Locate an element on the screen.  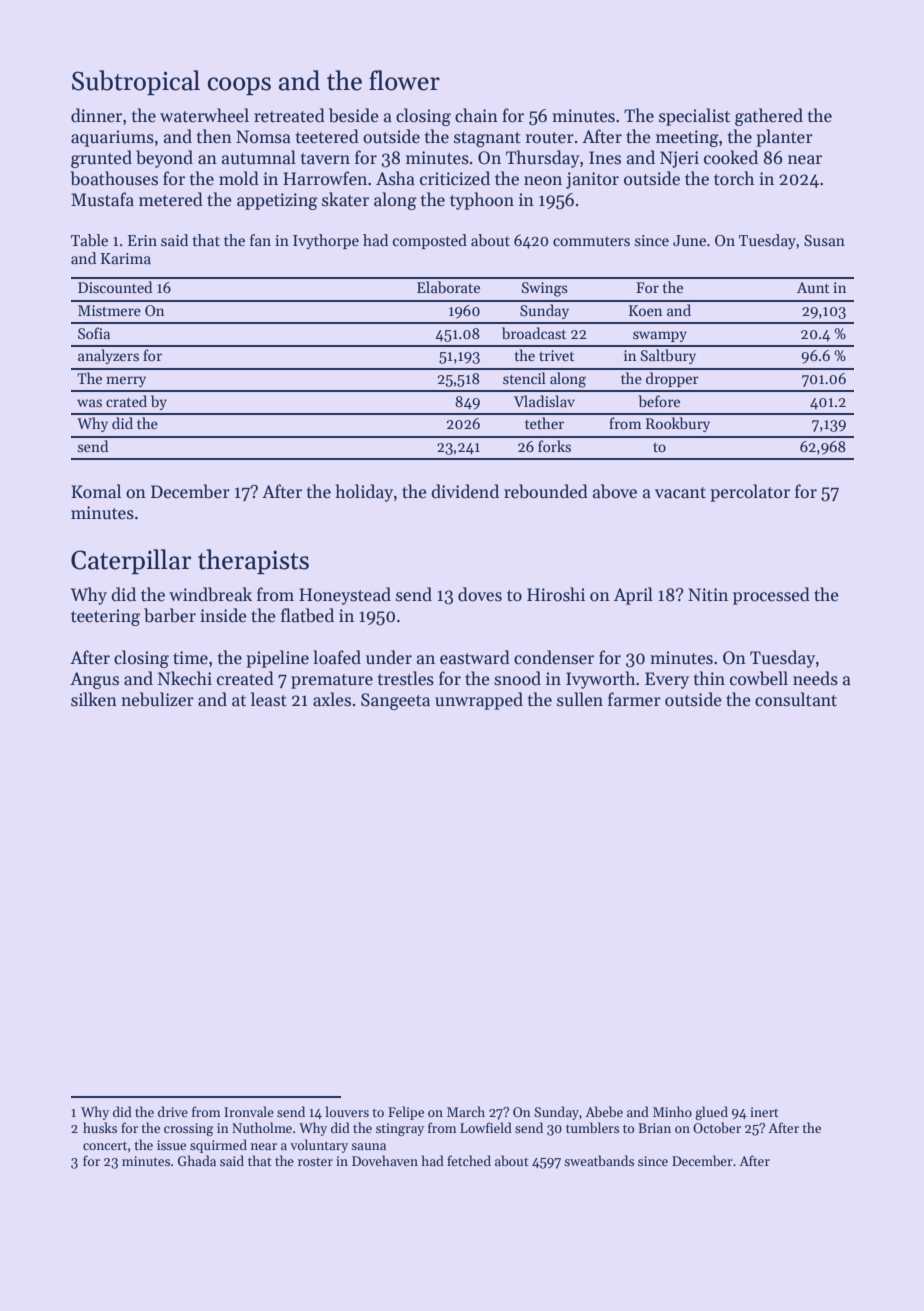
least is located at coordinates (269, 699).
